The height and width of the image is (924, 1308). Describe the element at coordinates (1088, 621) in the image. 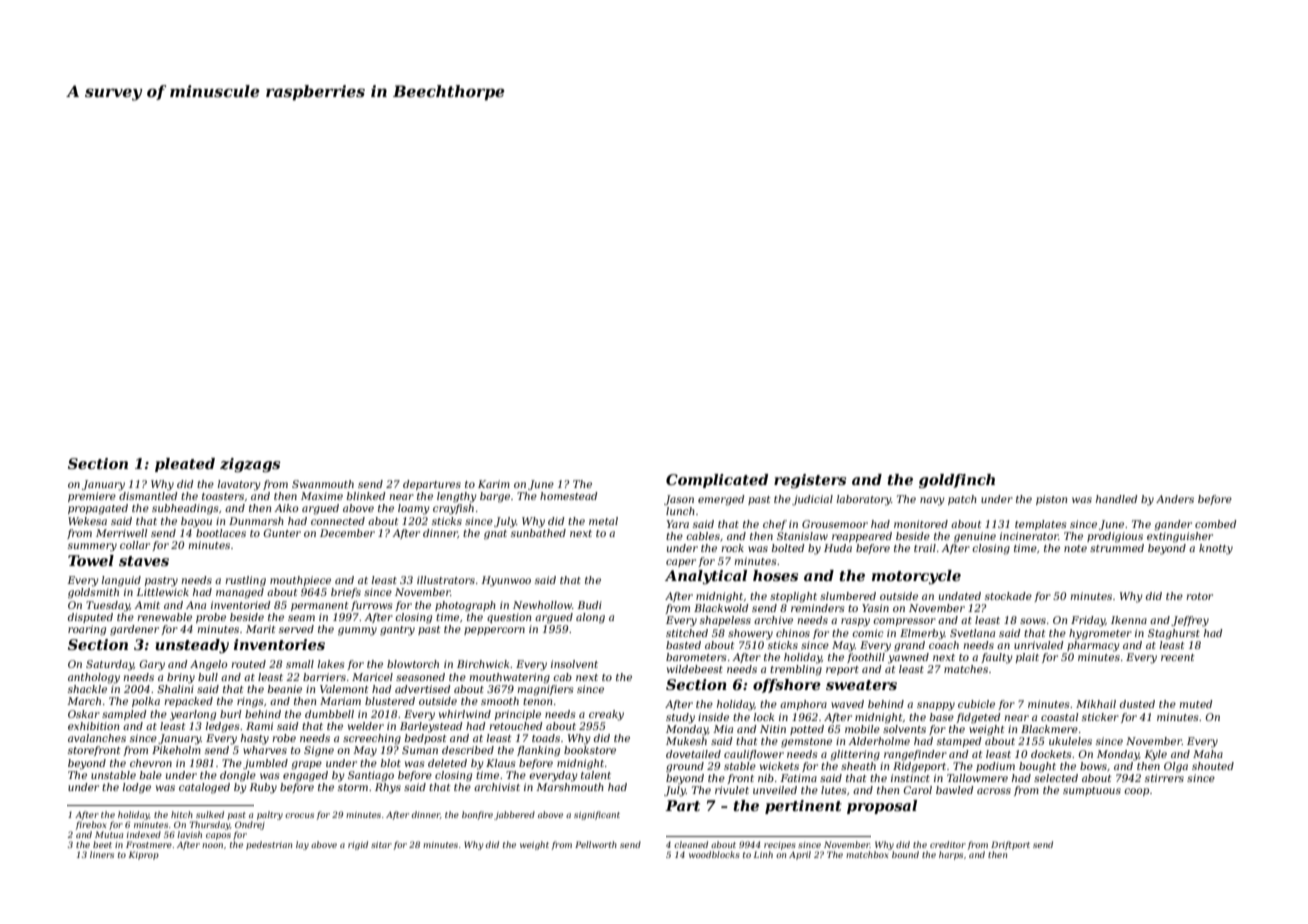

I see `Friday` at that location.
